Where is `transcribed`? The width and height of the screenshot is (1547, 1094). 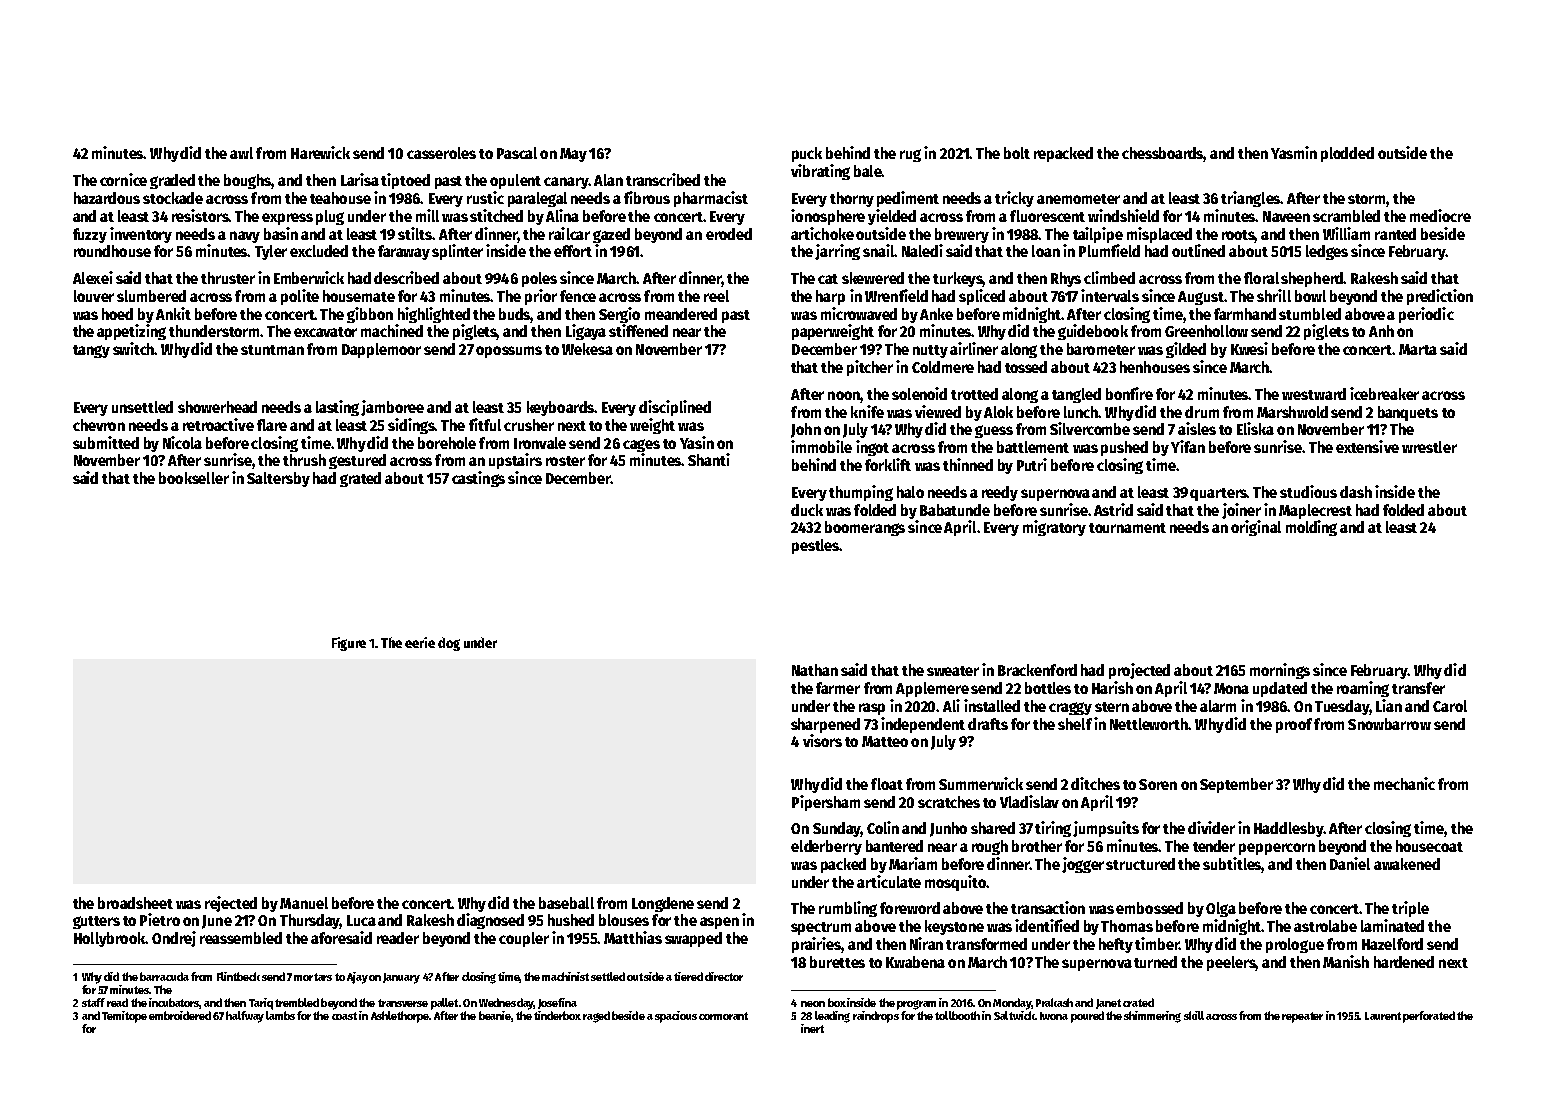 transcribed is located at coordinates (663, 179).
